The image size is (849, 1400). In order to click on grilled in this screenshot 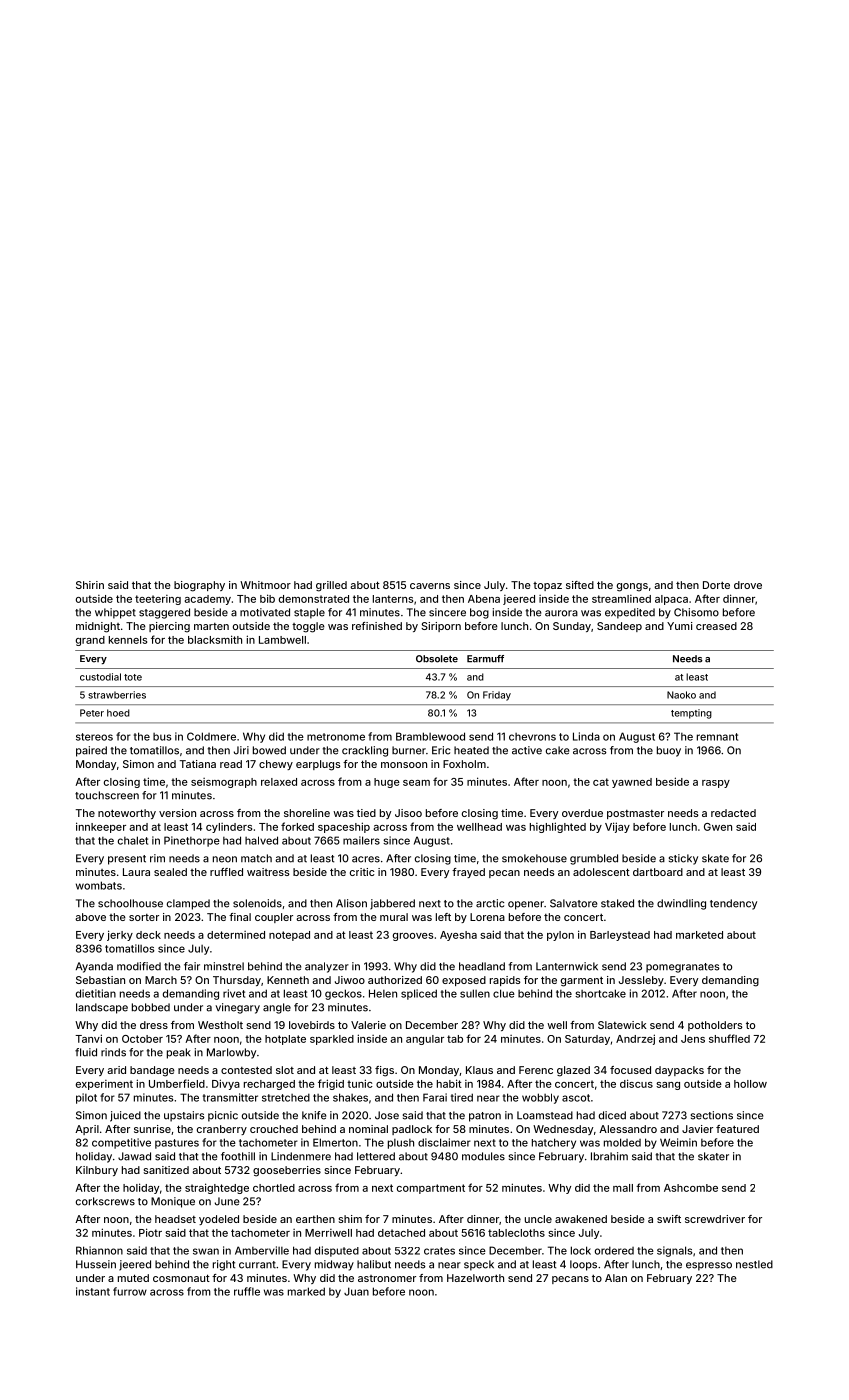, I will do `click(331, 586)`.
